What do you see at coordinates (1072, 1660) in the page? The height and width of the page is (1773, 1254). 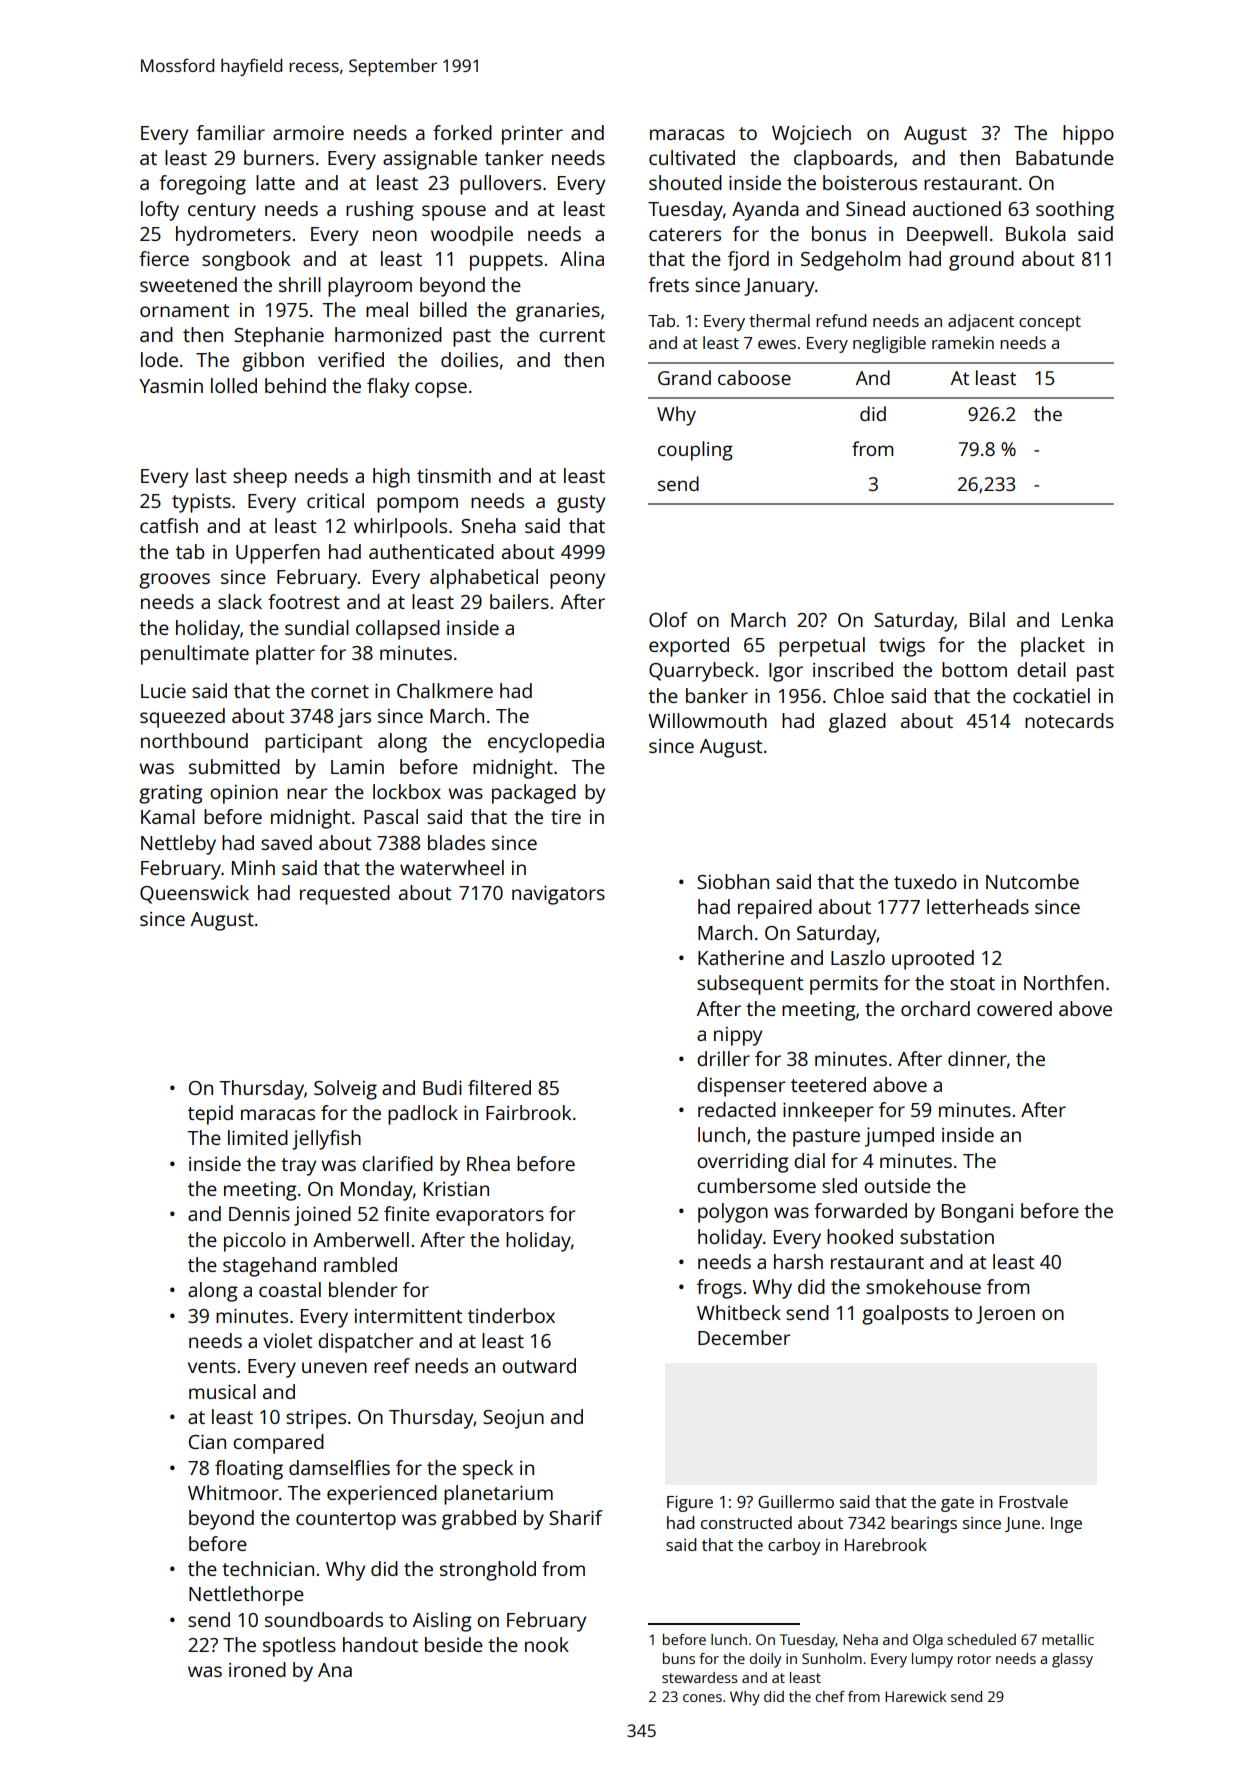 I see `glassy` at bounding box center [1072, 1660].
